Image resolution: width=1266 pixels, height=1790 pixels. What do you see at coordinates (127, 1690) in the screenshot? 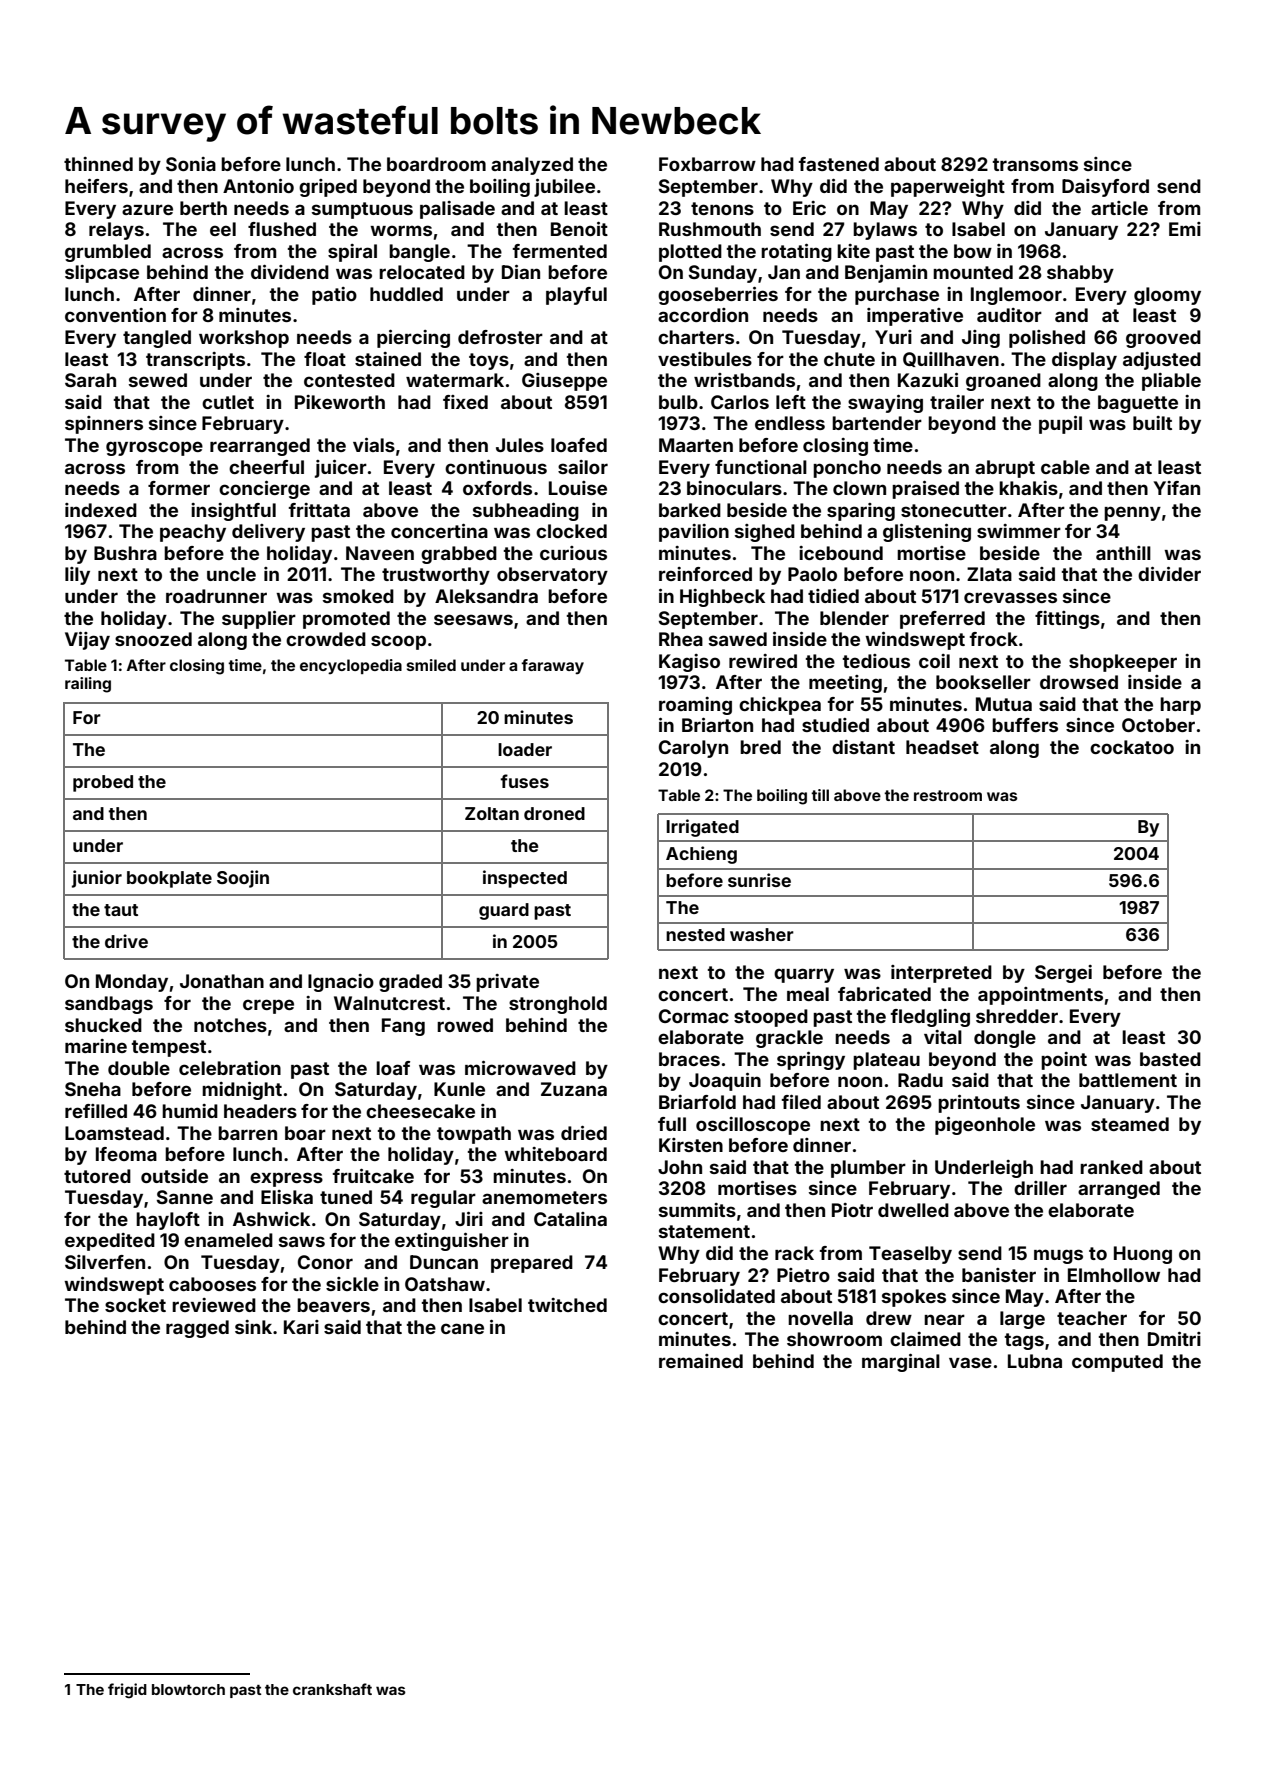
I see `frigid` at bounding box center [127, 1690].
